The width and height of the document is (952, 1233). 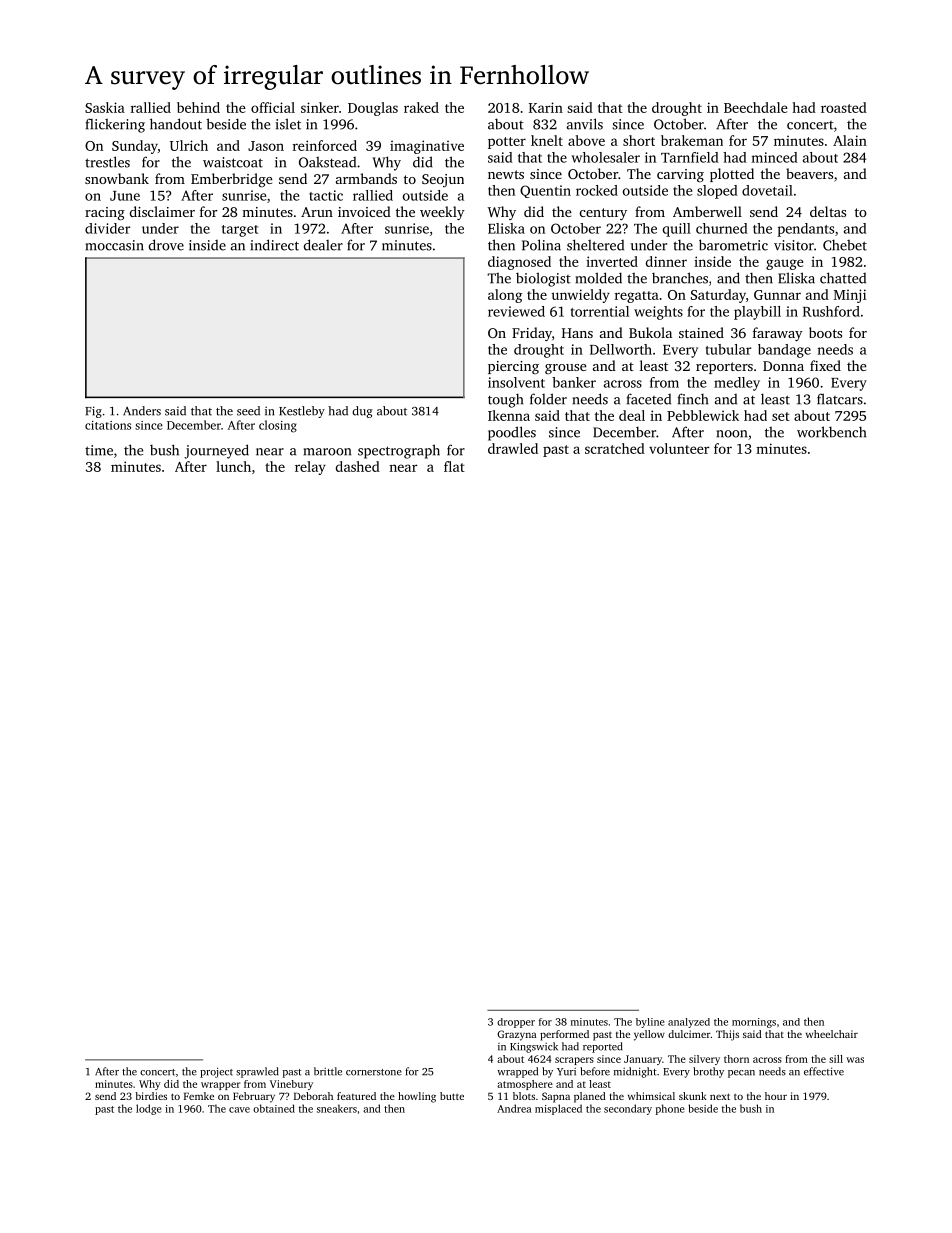 I want to click on Grazyna, so click(x=516, y=1035).
